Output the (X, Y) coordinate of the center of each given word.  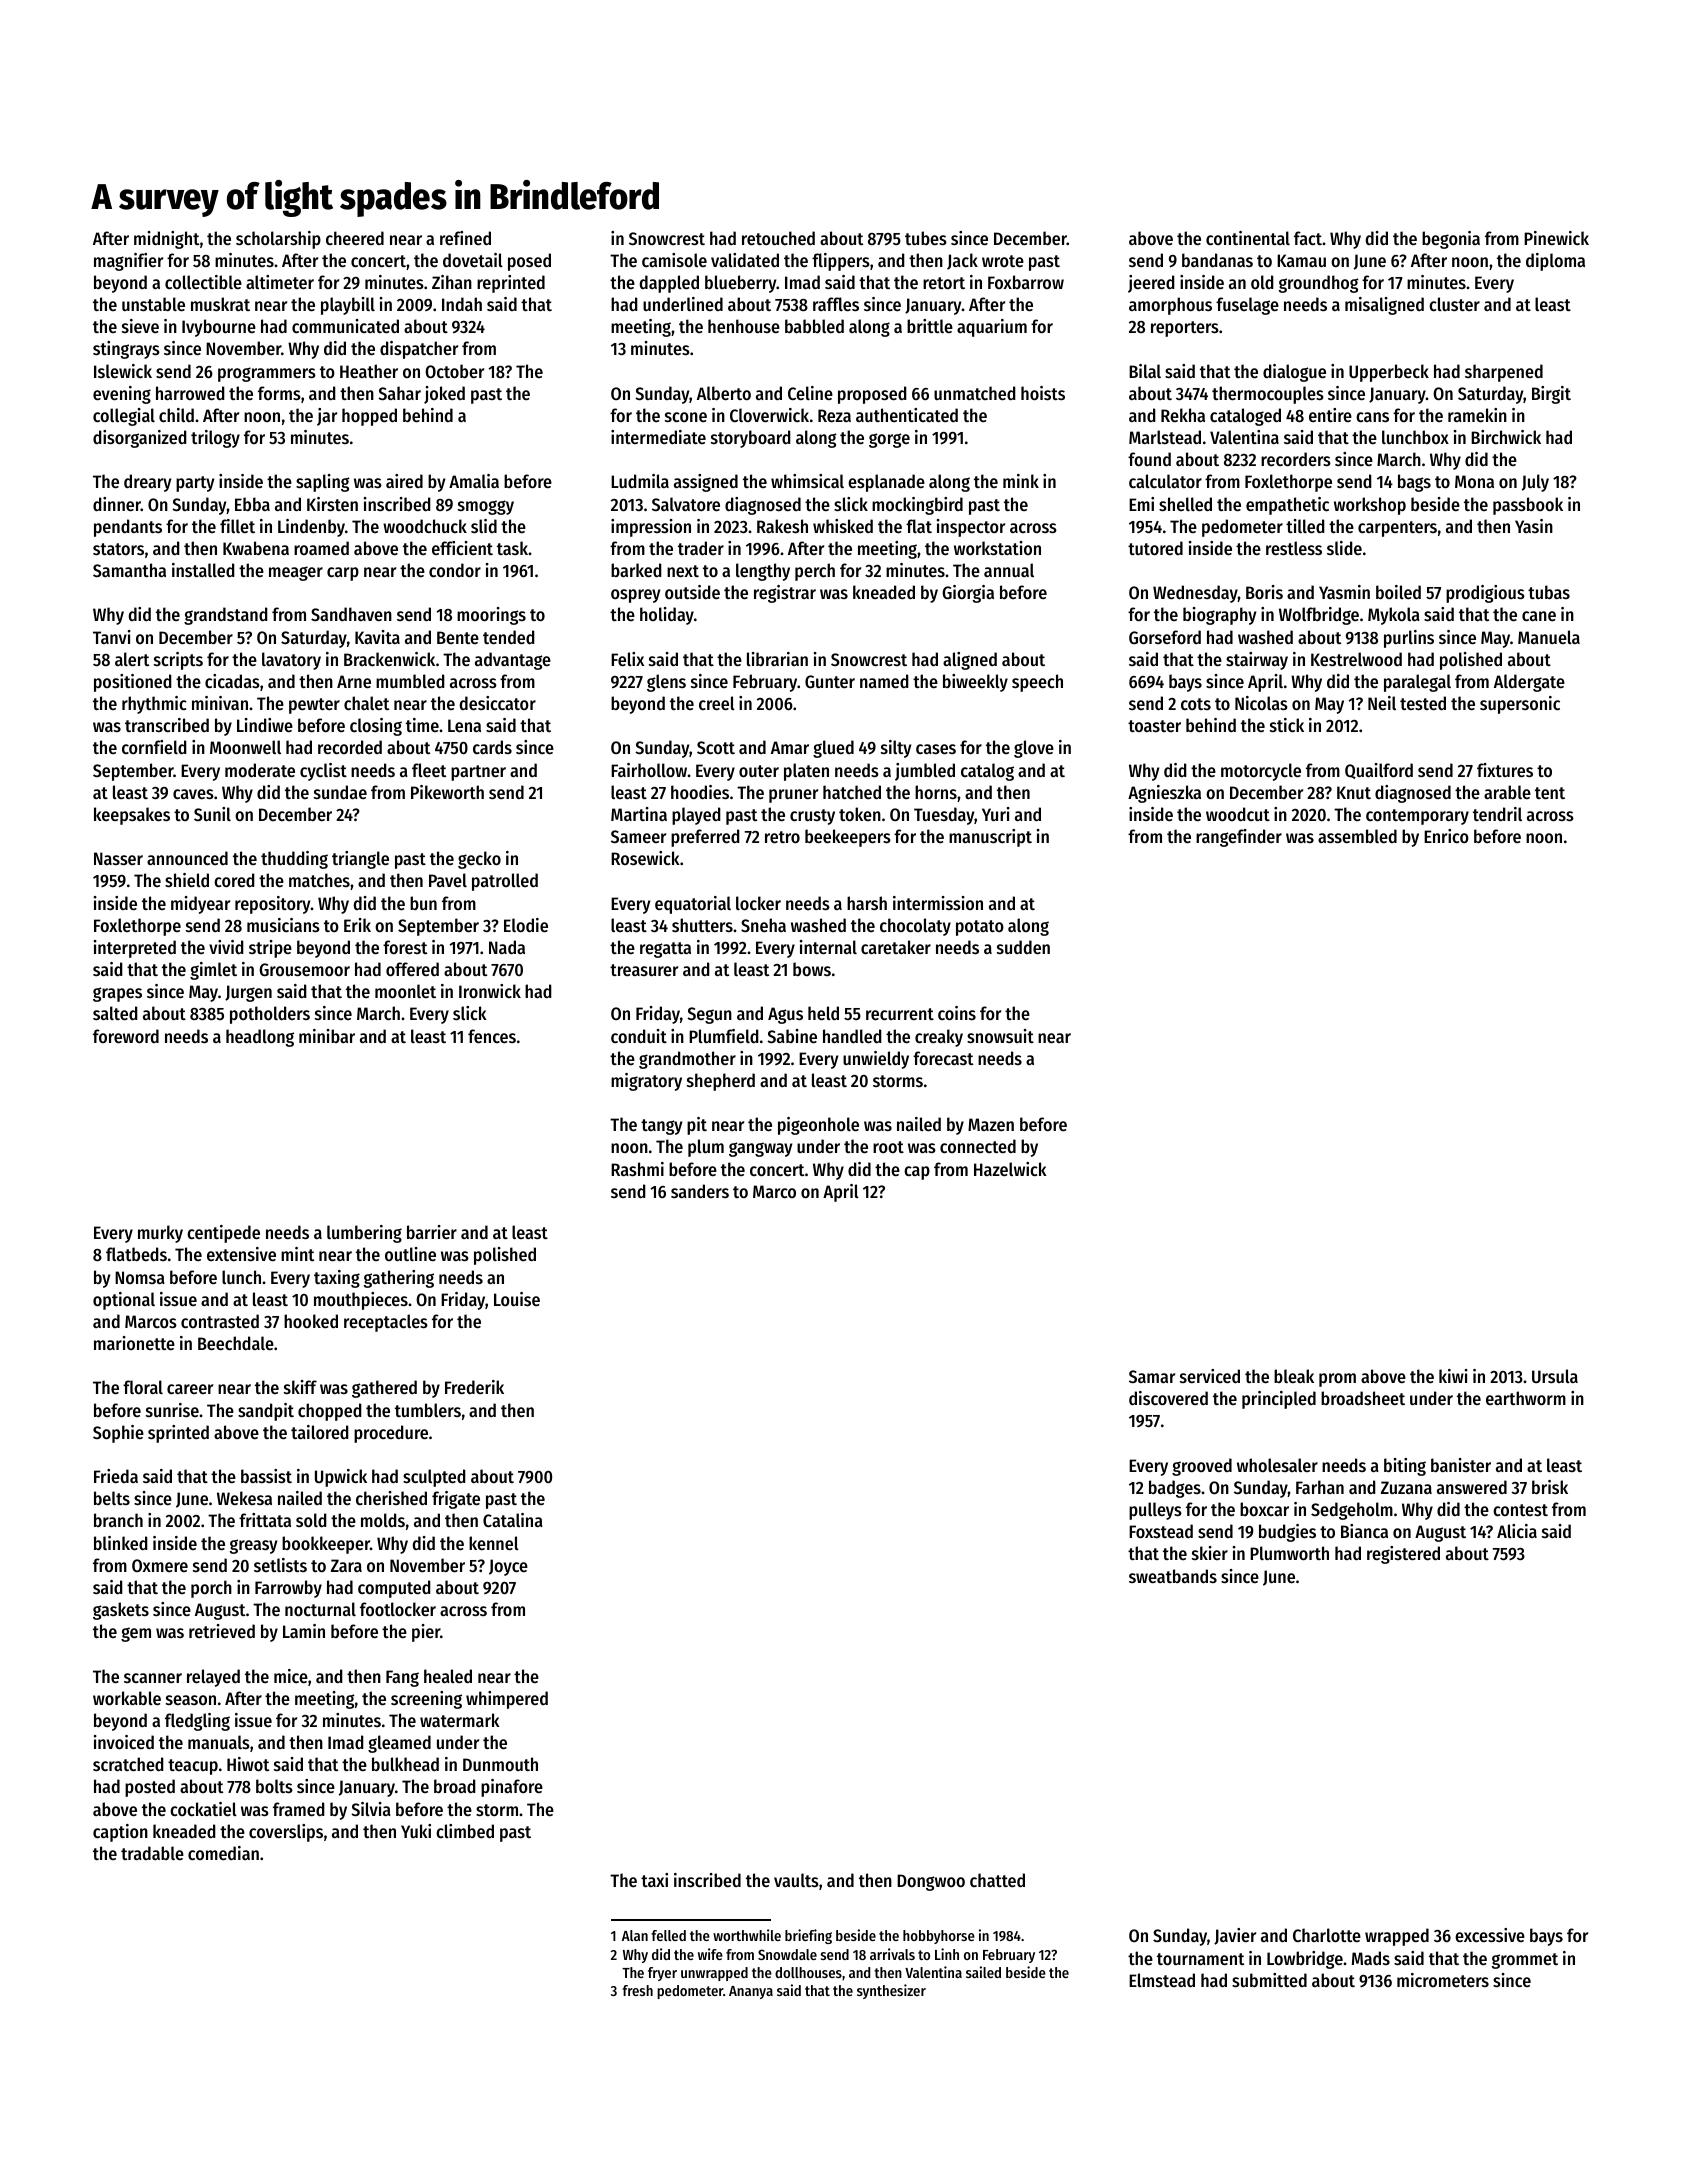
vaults (796, 1880)
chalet (366, 703)
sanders (700, 1191)
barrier (432, 1232)
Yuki (416, 1831)
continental (1248, 238)
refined (465, 238)
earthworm (1526, 1398)
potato (980, 928)
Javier (1235, 1936)
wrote (1003, 261)
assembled (1357, 836)
